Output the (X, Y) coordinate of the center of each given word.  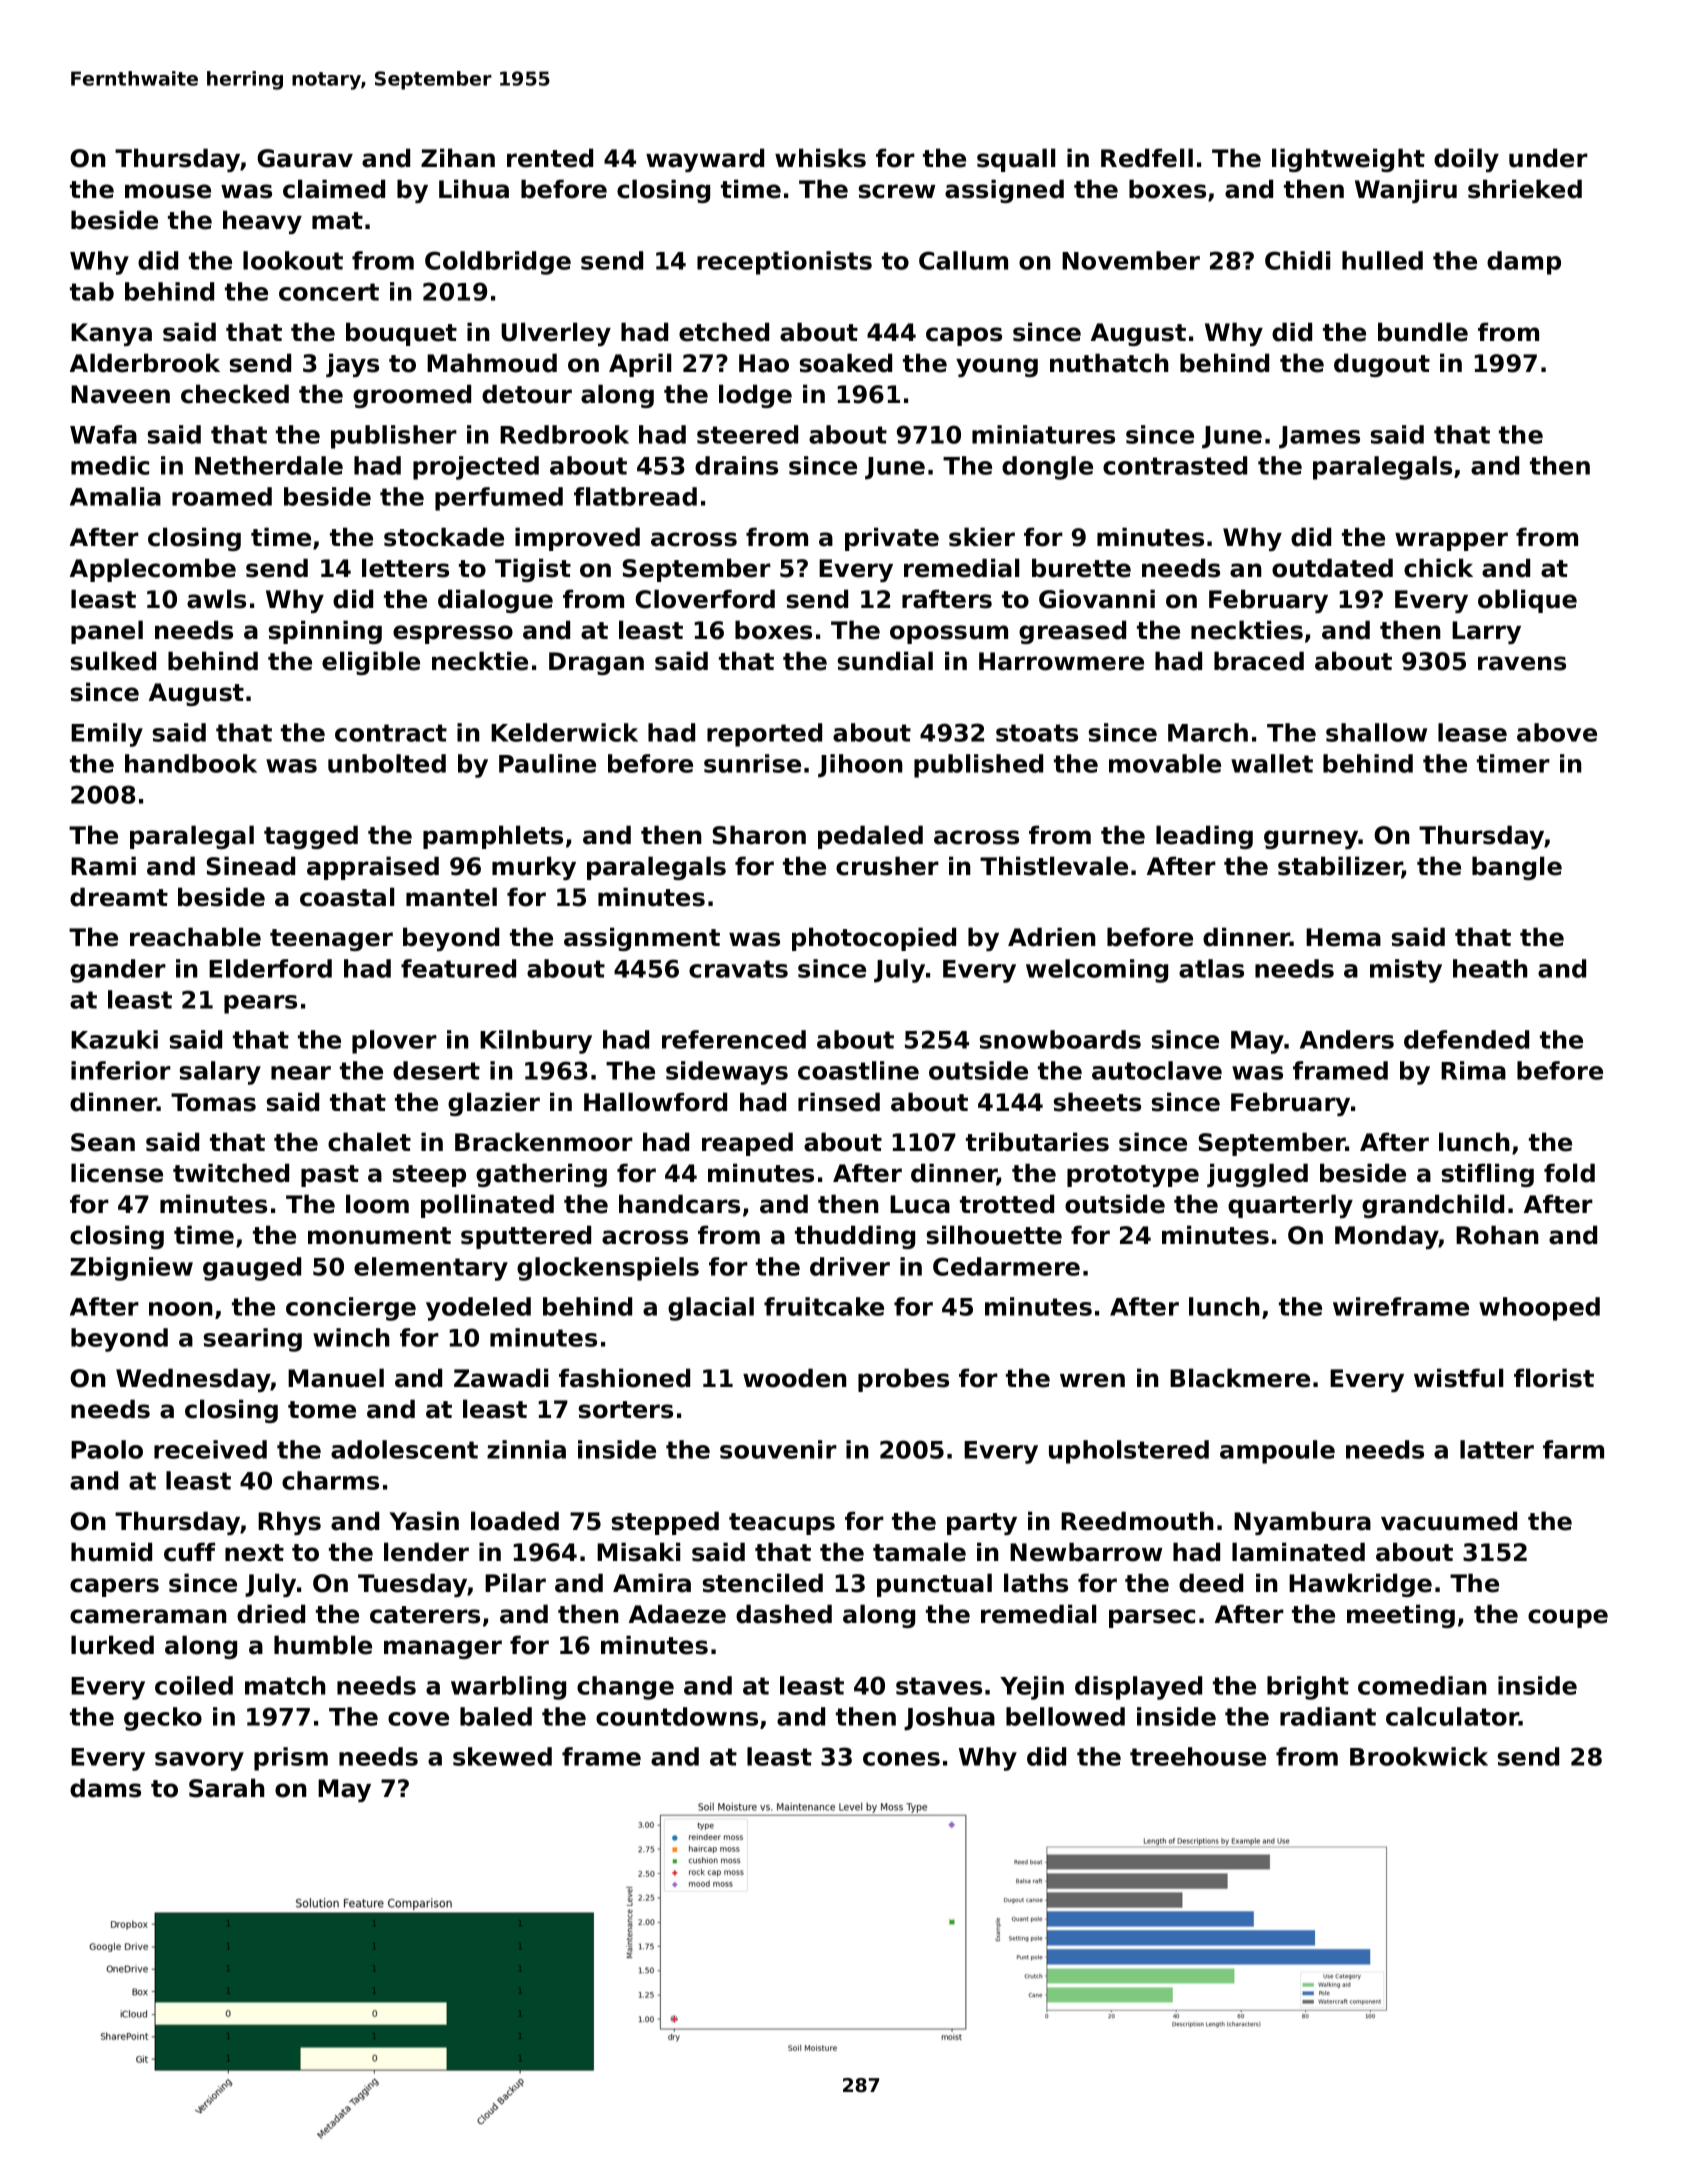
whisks (820, 158)
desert (436, 1070)
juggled (1257, 1175)
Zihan (458, 158)
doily (1466, 160)
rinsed (839, 1102)
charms (330, 1480)
